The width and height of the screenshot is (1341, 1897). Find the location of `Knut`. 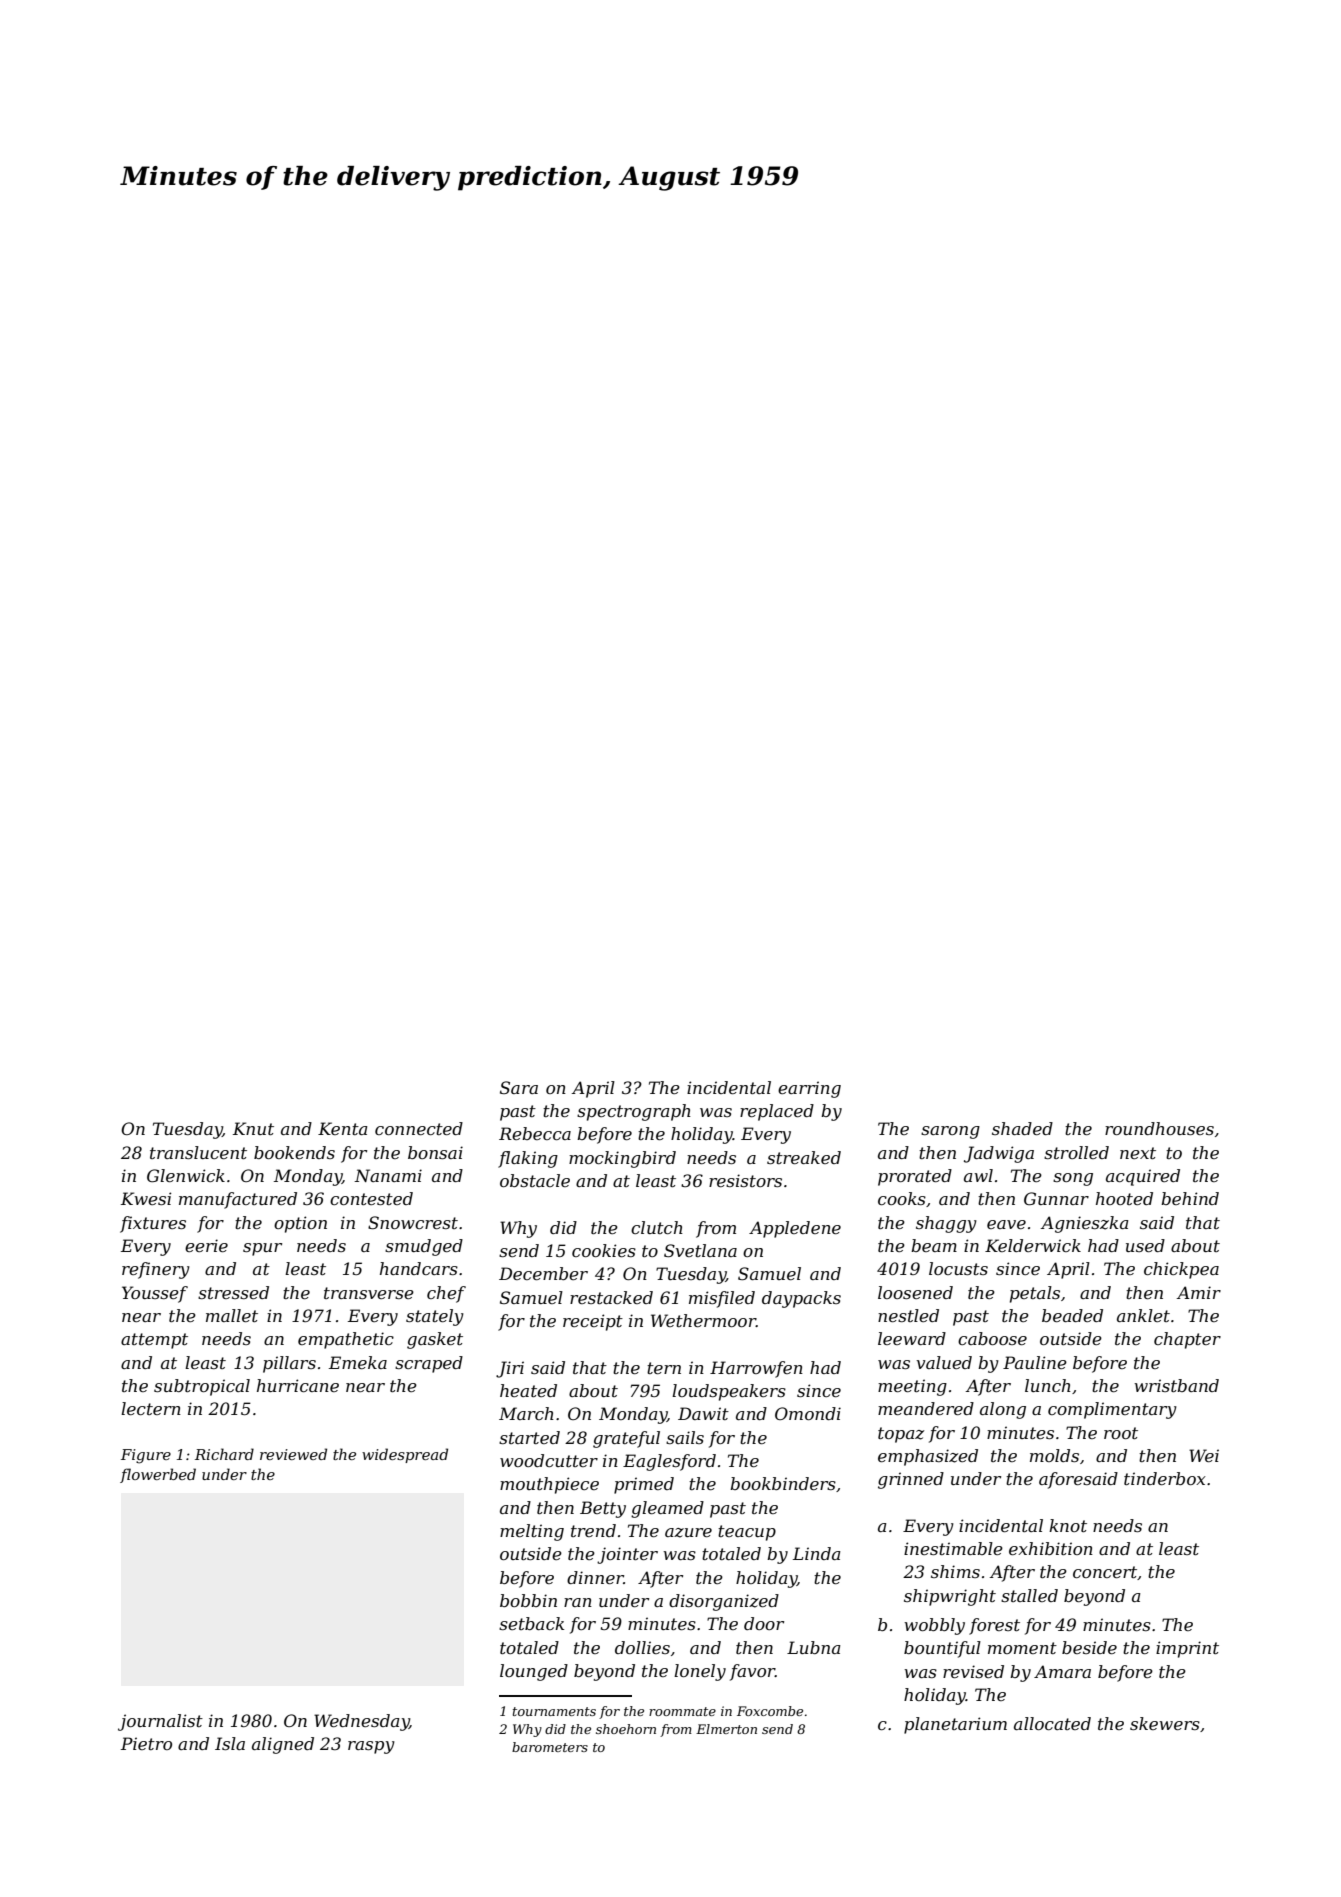

Knut is located at coordinates (253, 1128).
